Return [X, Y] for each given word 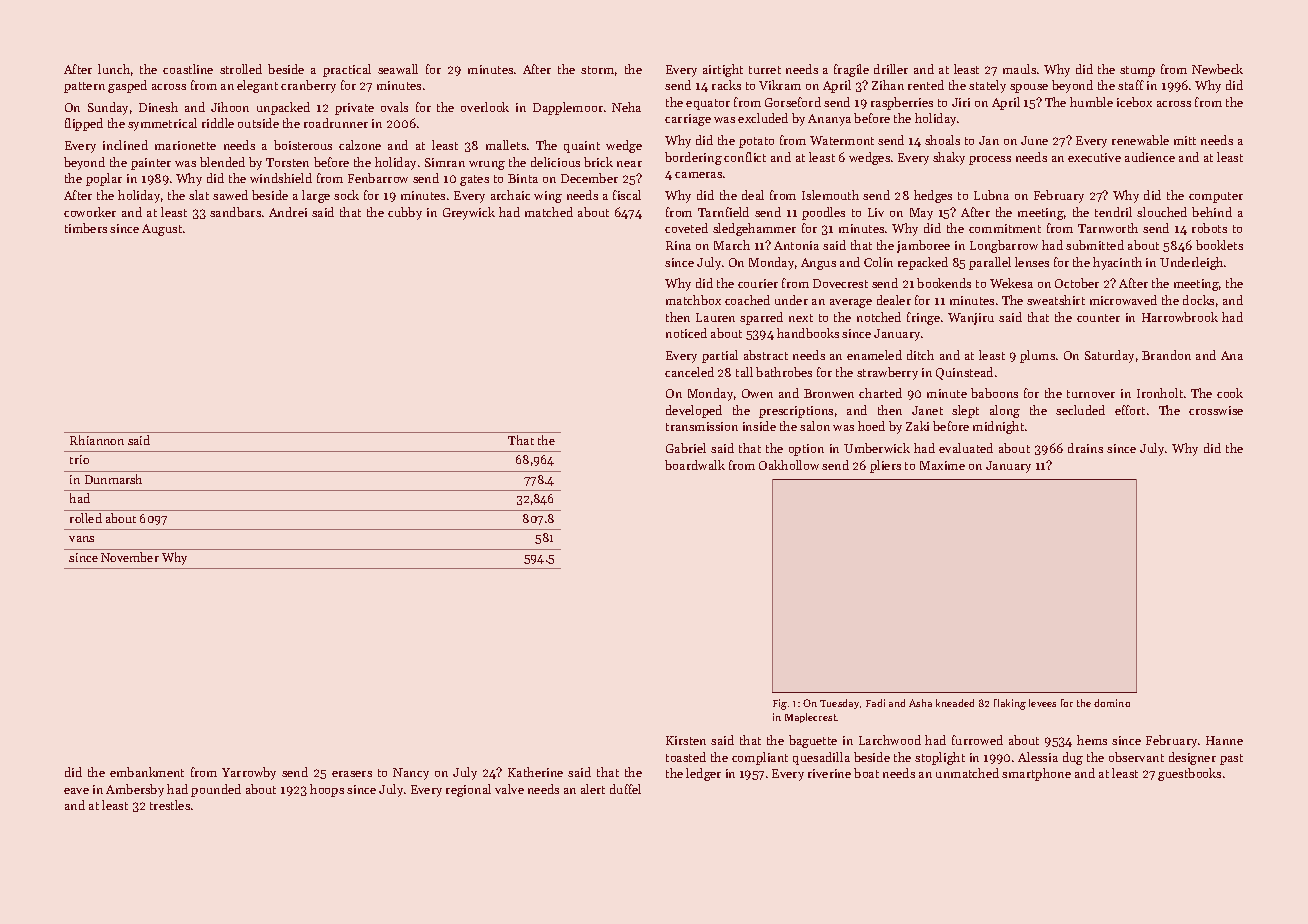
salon [815, 426]
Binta [523, 178]
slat [199, 195]
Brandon [1166, 355]
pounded [216, 790]
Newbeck [1217, 69]
